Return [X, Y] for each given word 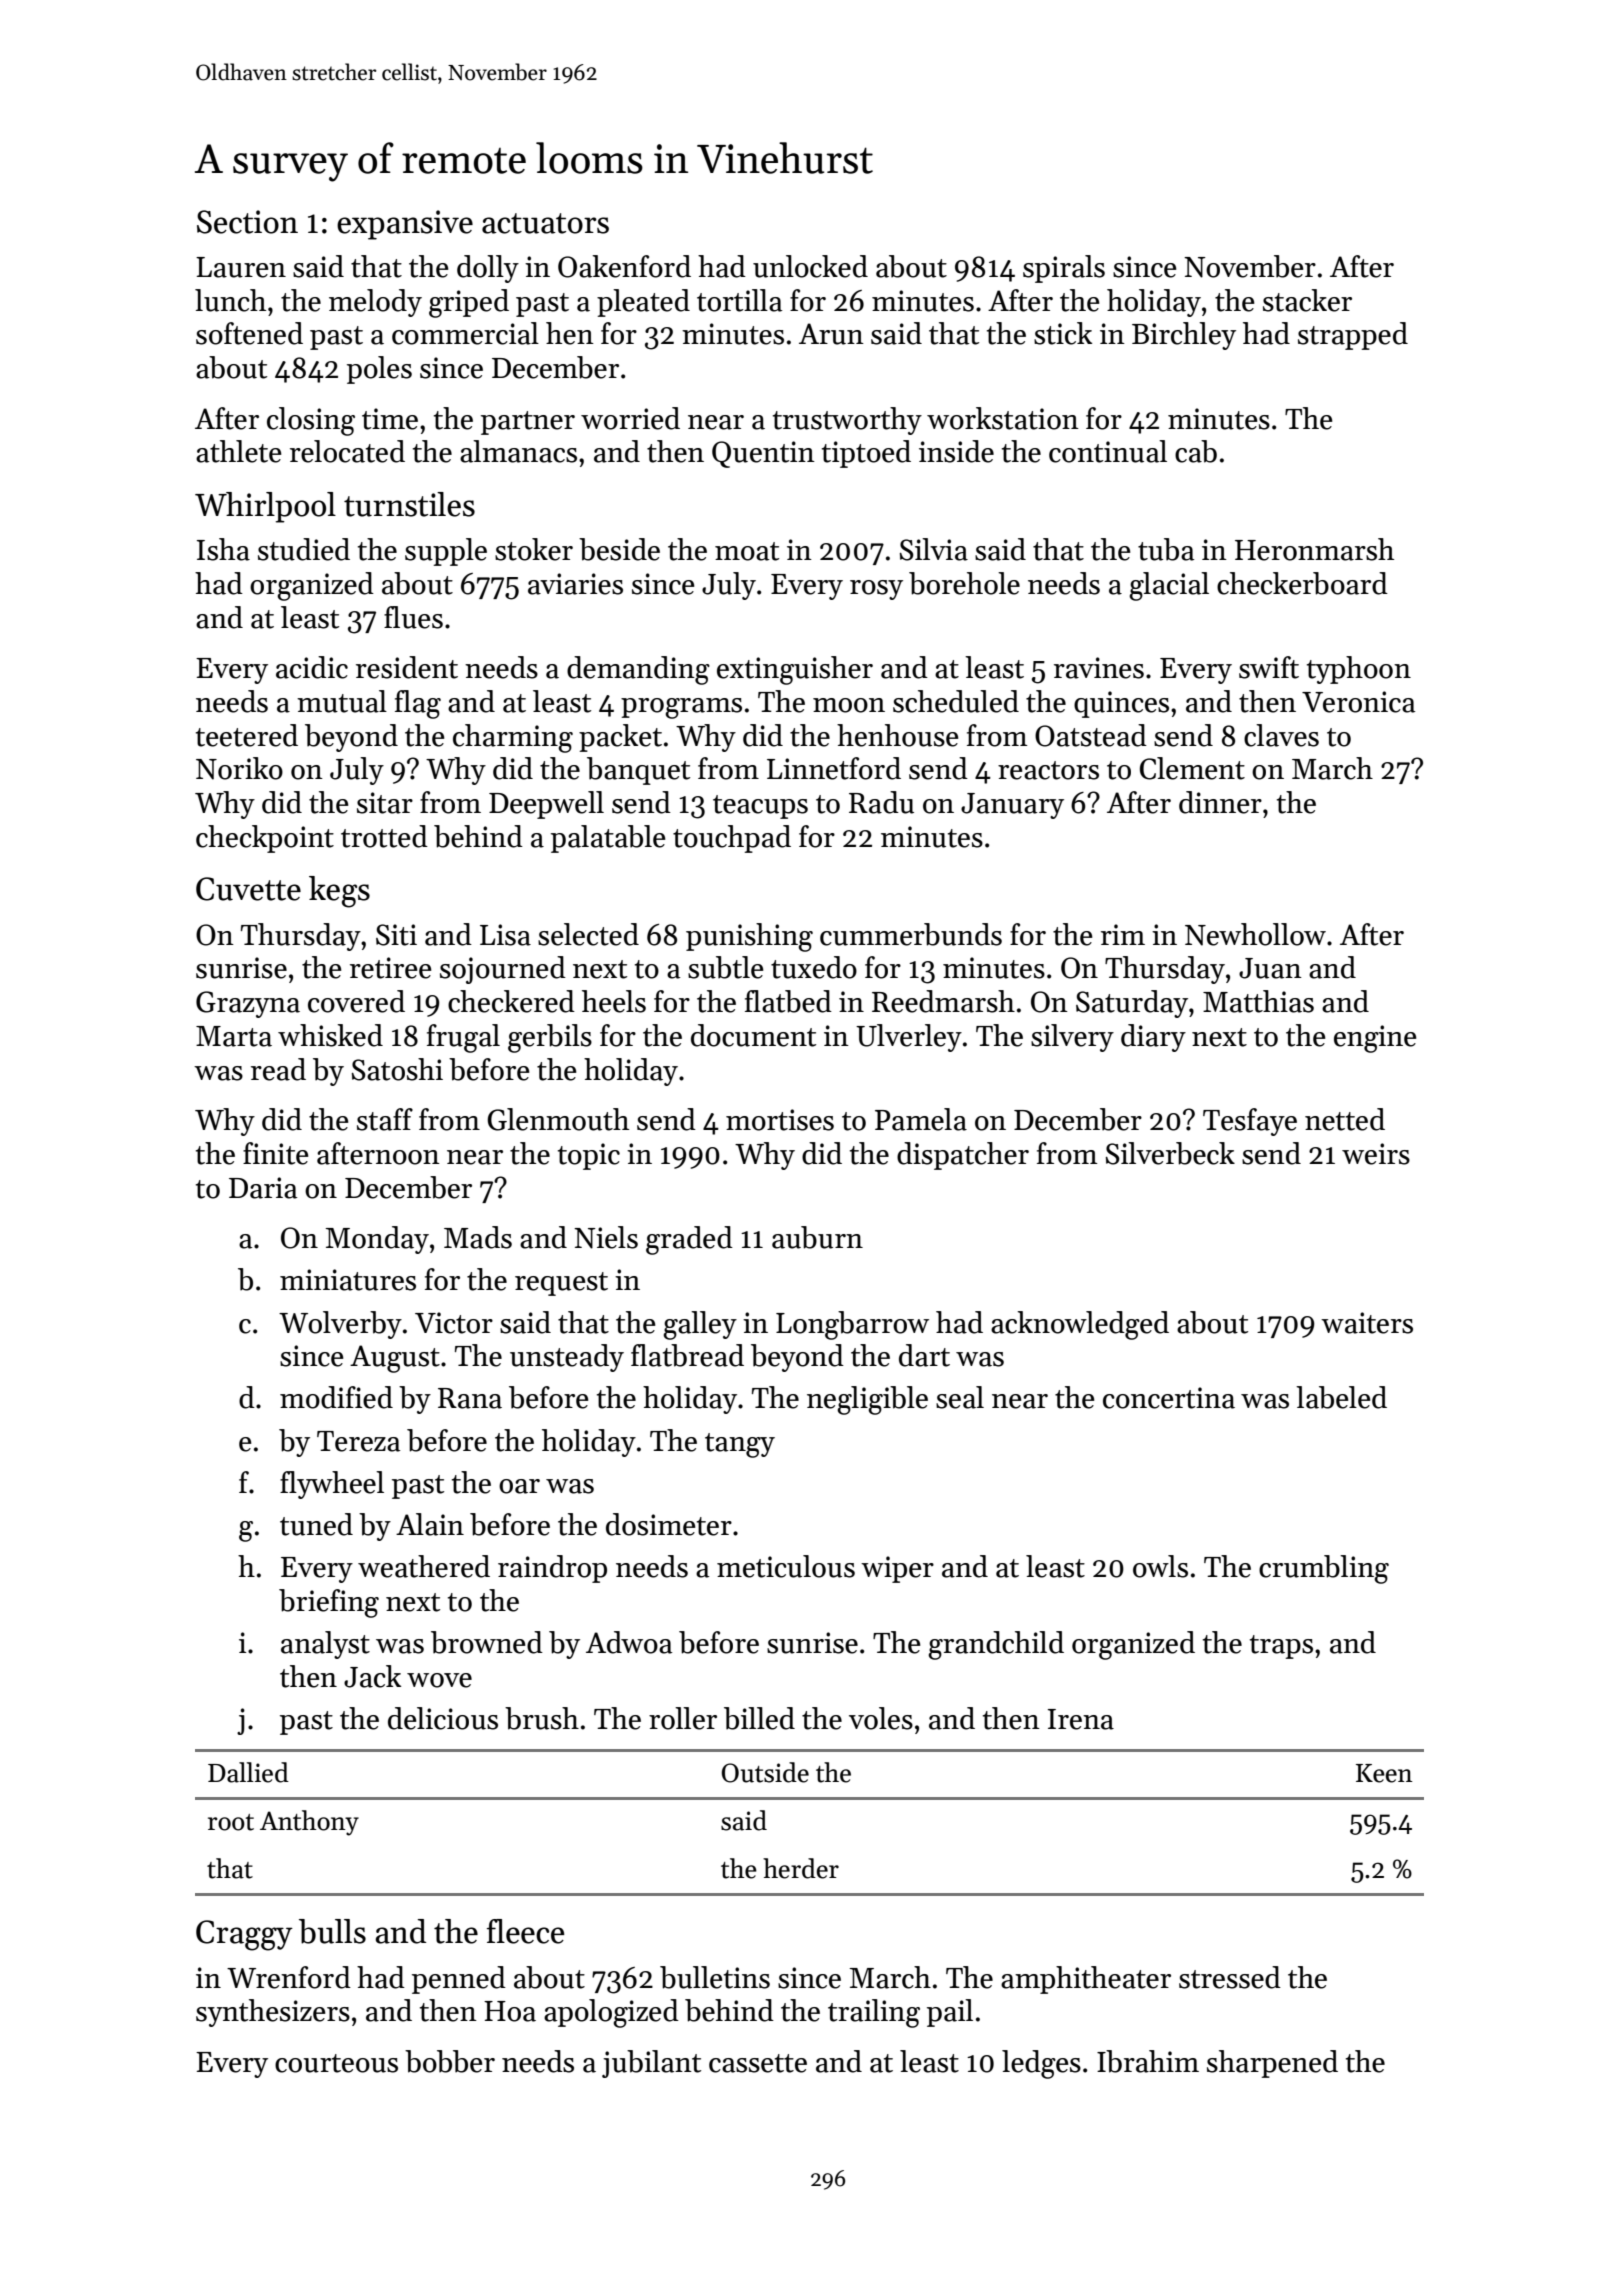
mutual [342, 701]
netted [1345, 1119]
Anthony [309, 1823]
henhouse [897, 735]
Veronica [1358, 702]
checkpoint [265, 839]
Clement [1192, 768]
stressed [1230, 1977]
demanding [638, 670]
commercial [465, 333]
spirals [1064, 269]
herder [801, 1868]
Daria [263, 1188]
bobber [450, 2061]
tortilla [739, 300]
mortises [780, 1120]
